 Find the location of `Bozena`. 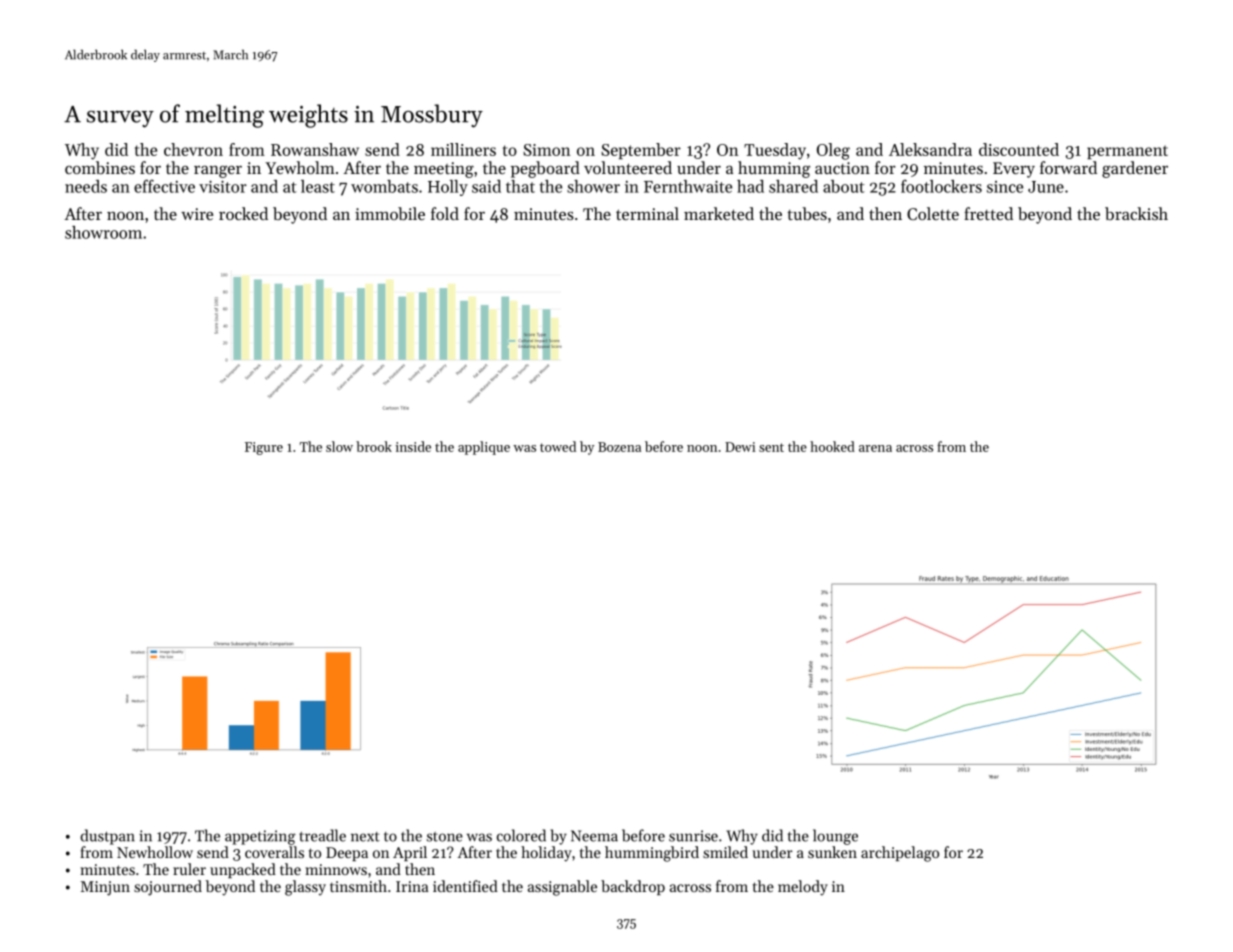

Bozena is located at coordinates (619, 447).
